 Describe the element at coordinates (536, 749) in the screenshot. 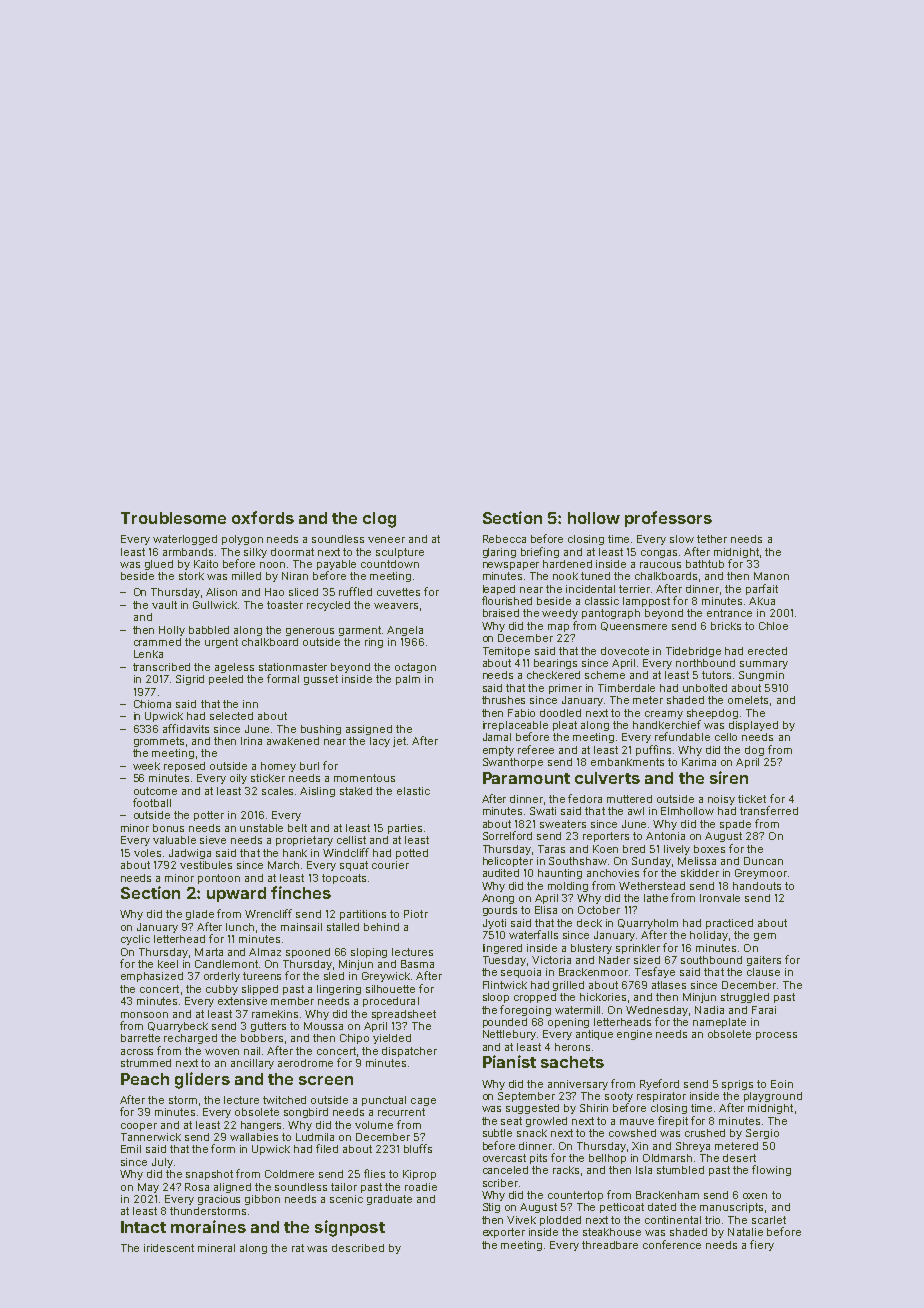

I see `referee` at that location.
